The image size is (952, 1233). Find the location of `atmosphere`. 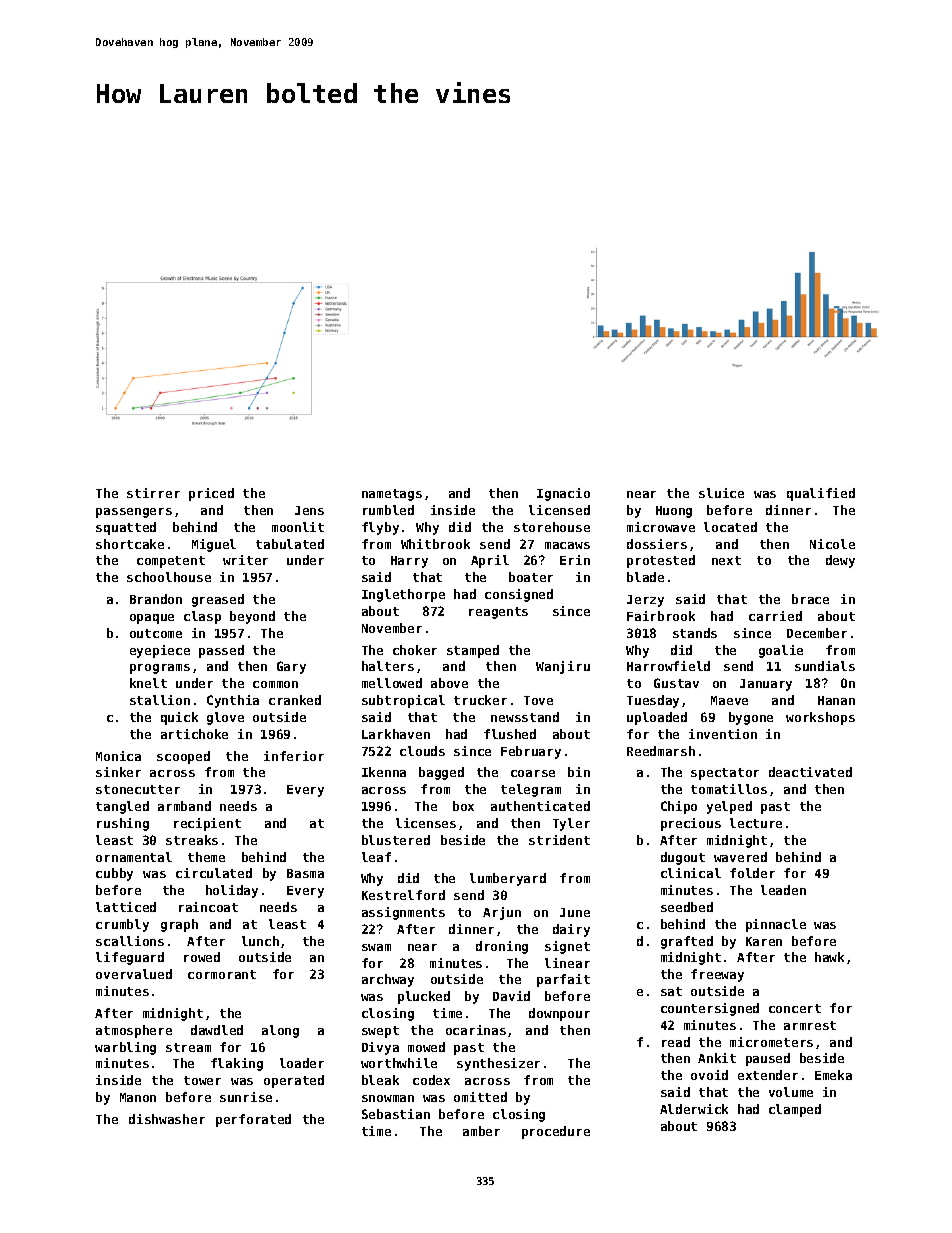

atmosphere is located at coordinates (134, 1031).
